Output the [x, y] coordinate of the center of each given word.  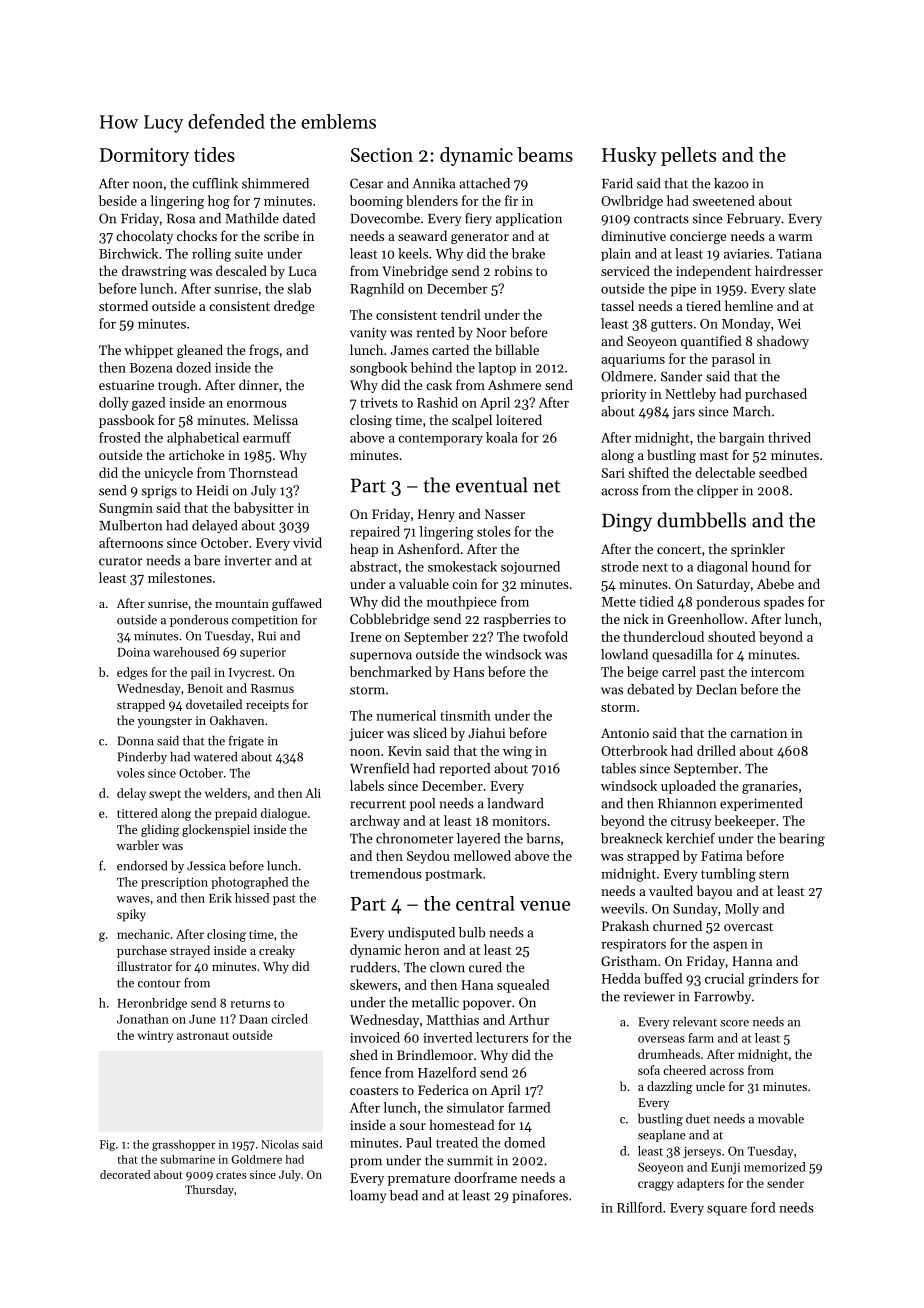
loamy [368, 1196]
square [727, 1211]
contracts [661, 219]
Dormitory [144, 157]
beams [545, 154]
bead [404, 1195]
